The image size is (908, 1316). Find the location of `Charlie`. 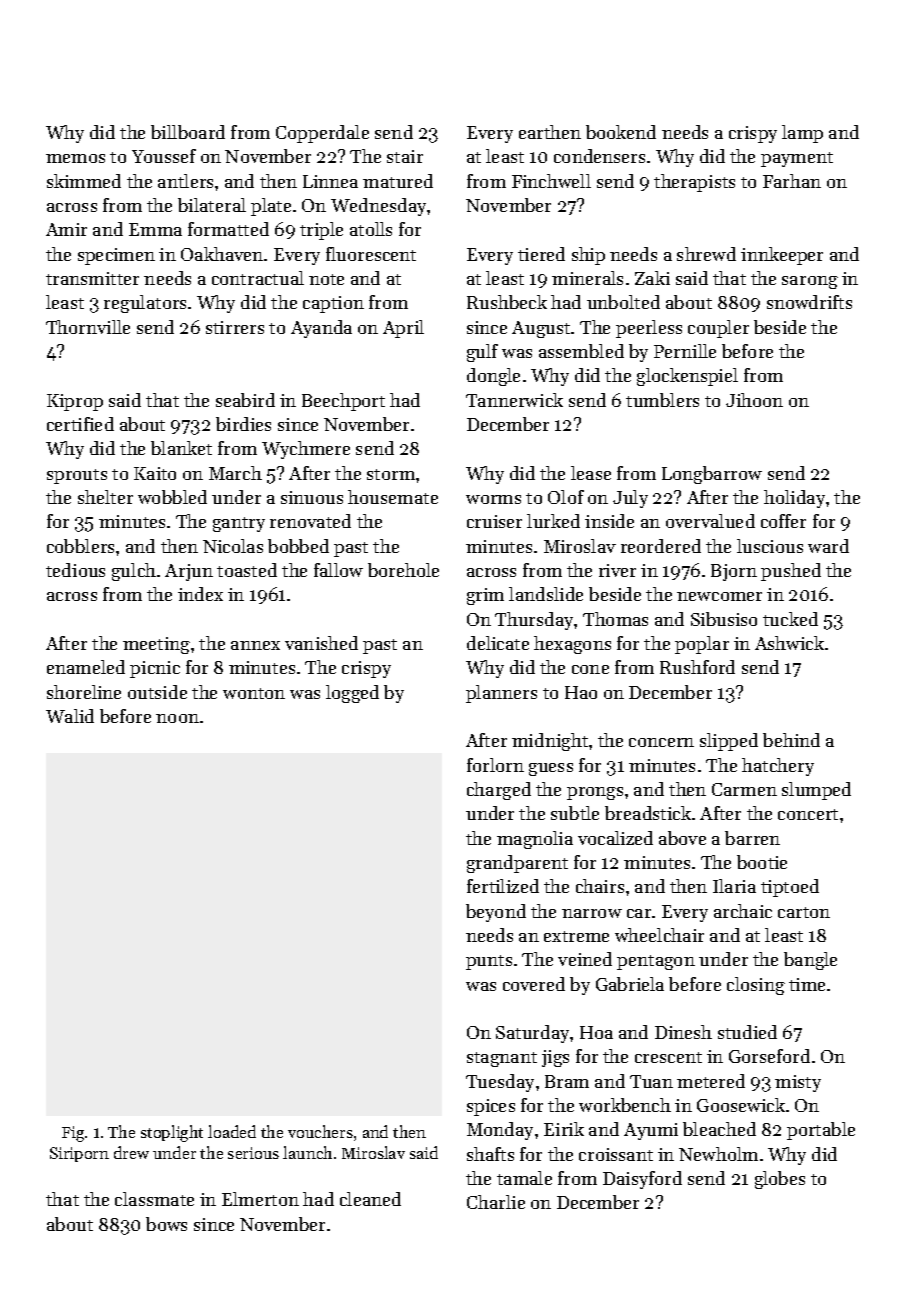

Charlie is located at coordinates (496, 1202).
